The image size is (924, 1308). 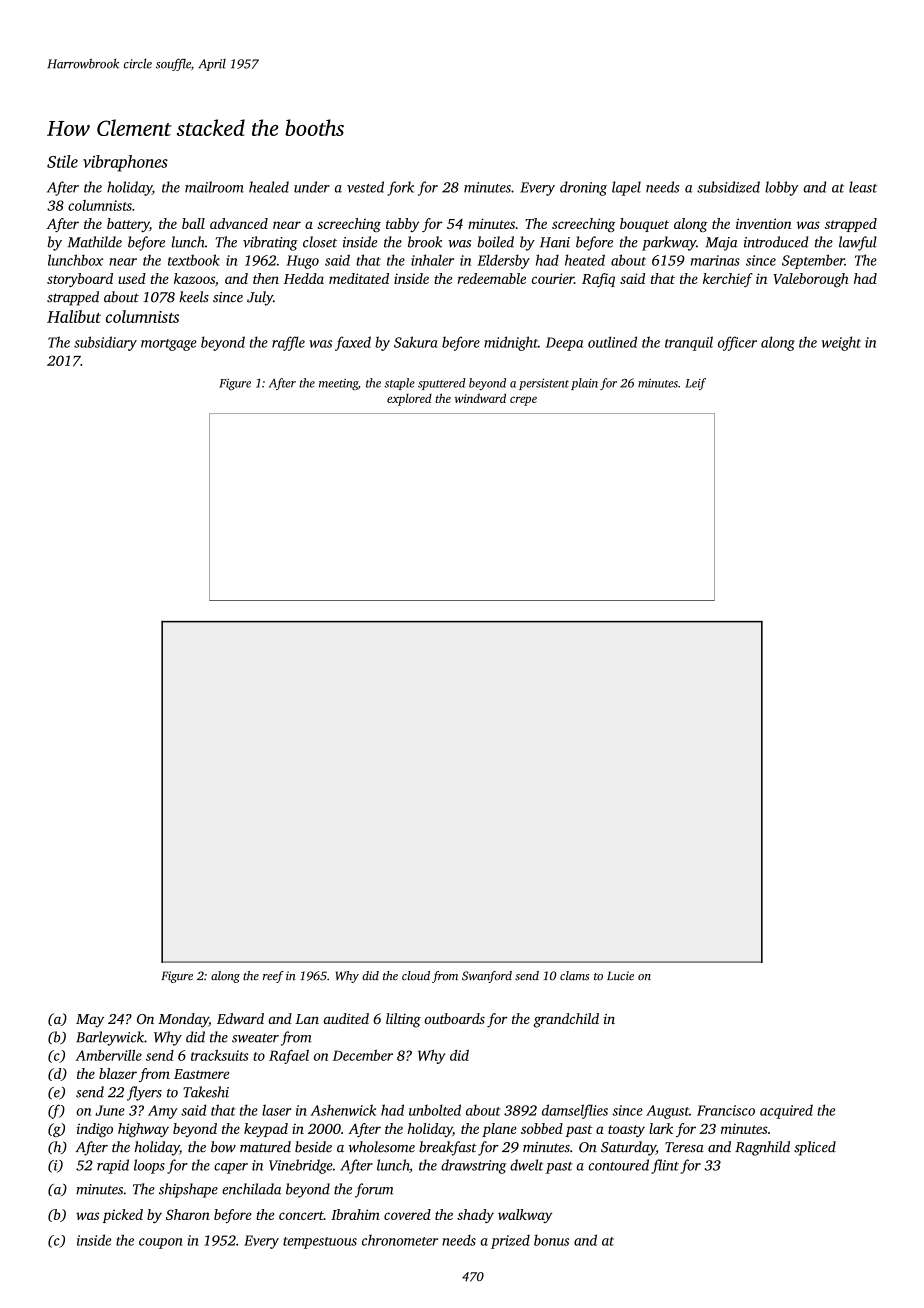 I want to click on droning, so click(x=583, y=188).
